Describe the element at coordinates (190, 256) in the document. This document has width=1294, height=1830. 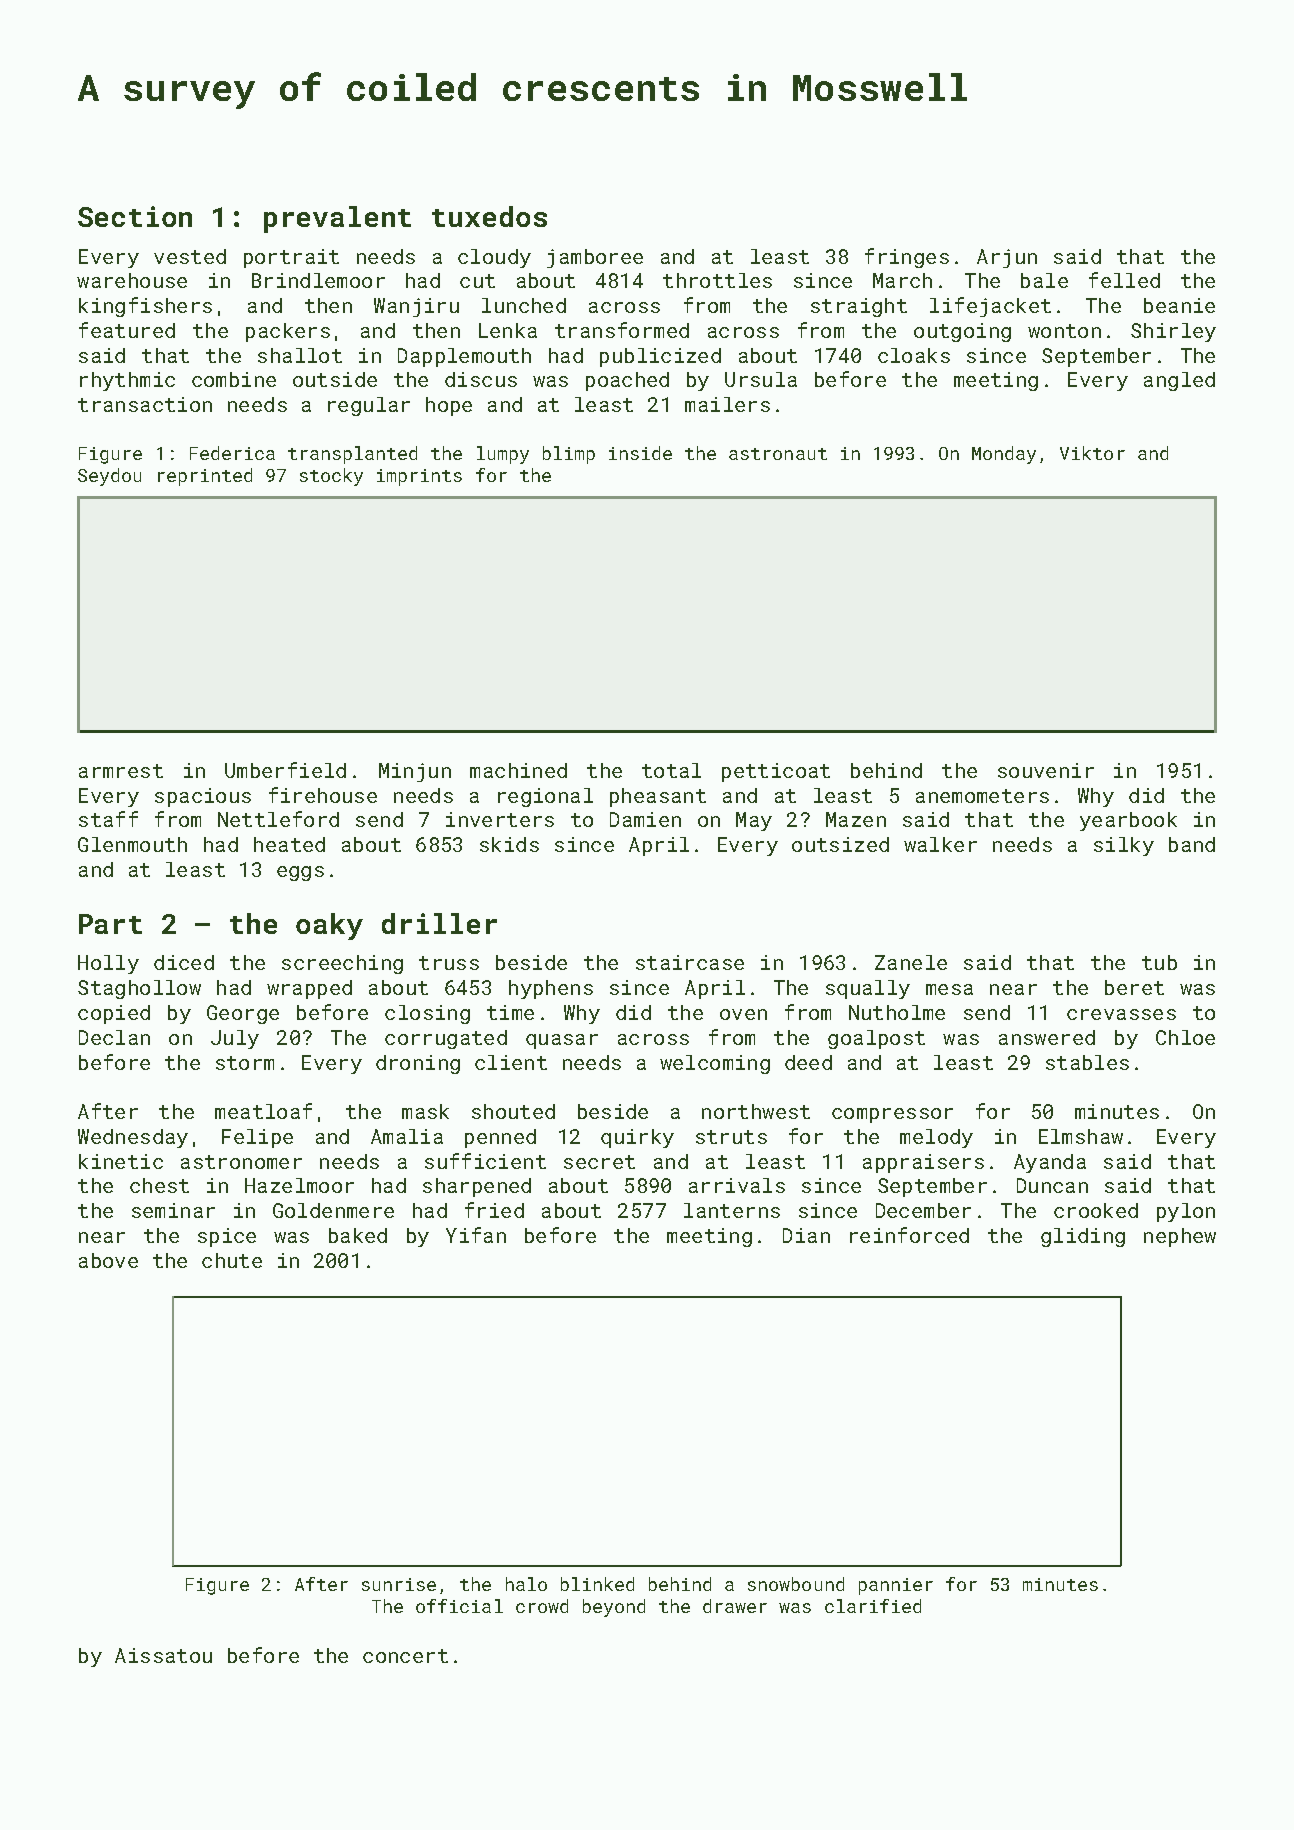
I see `vested` at that location.
